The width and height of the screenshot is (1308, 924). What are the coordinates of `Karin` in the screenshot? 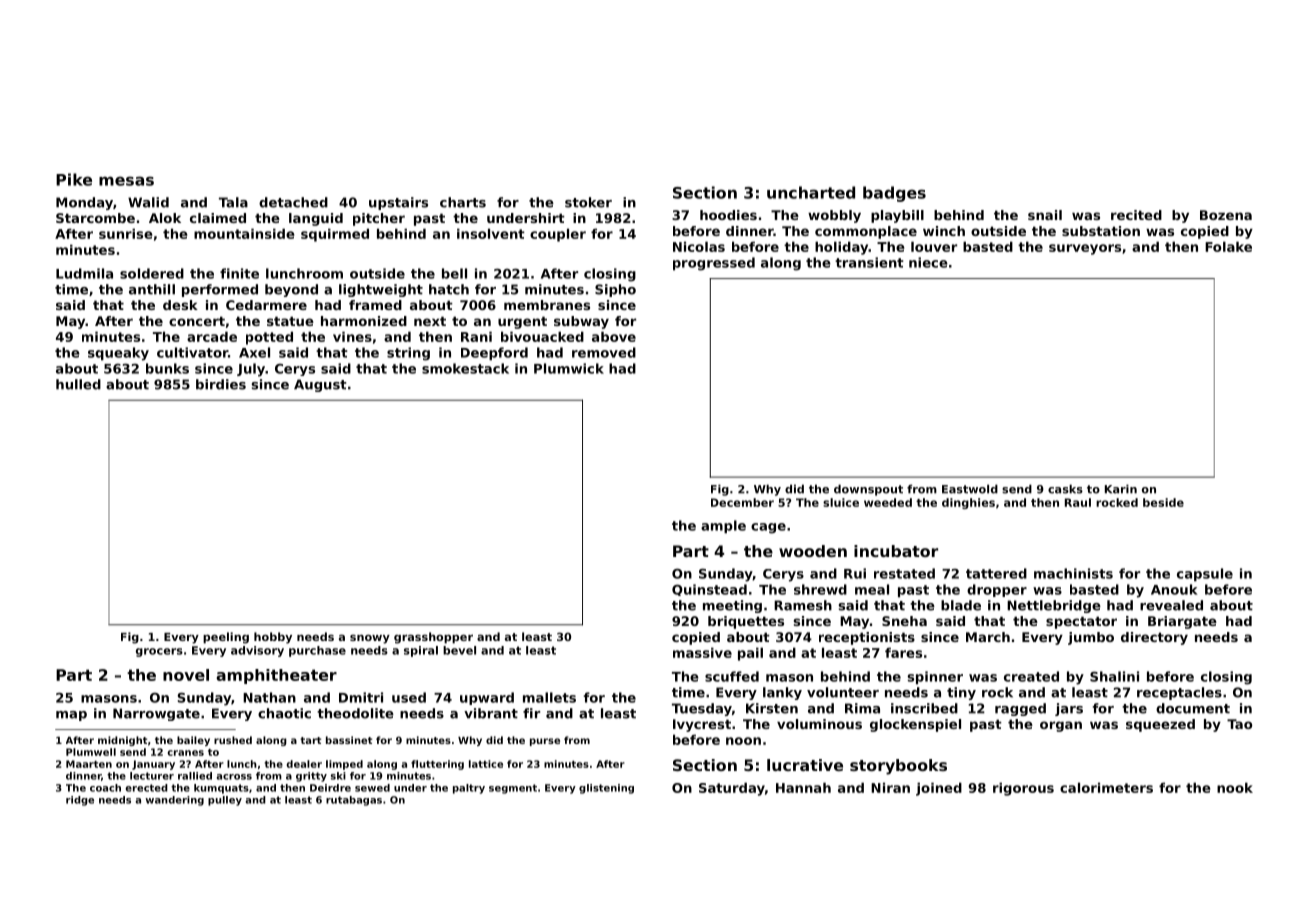 It's located at (1121, 489).
